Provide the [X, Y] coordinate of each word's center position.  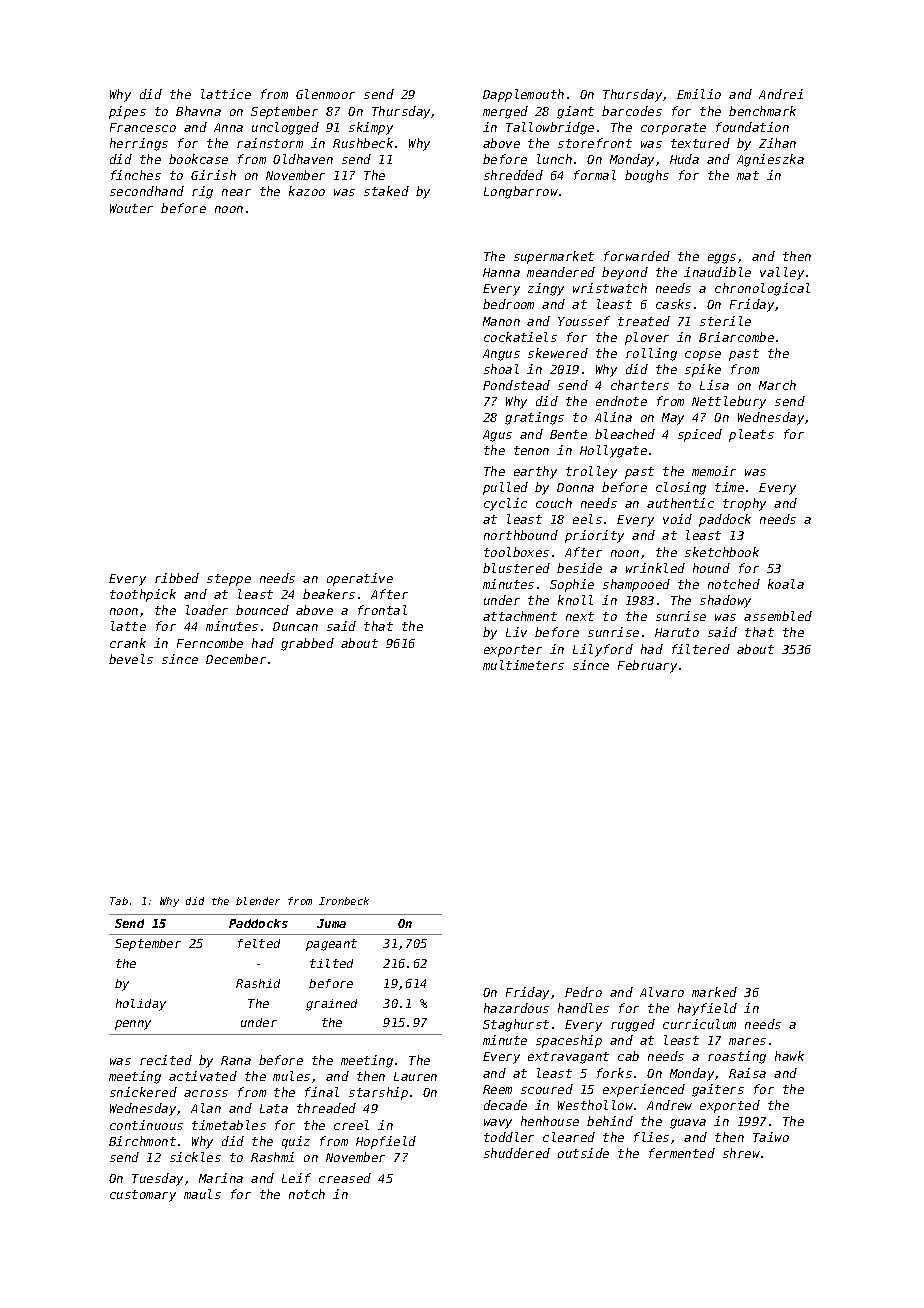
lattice [226, 94]
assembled [778, 616]
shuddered [517, 1153]
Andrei [781, 94]
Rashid [258, 983]
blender [258, 901]
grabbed [307, 644]
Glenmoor [325, 94]
